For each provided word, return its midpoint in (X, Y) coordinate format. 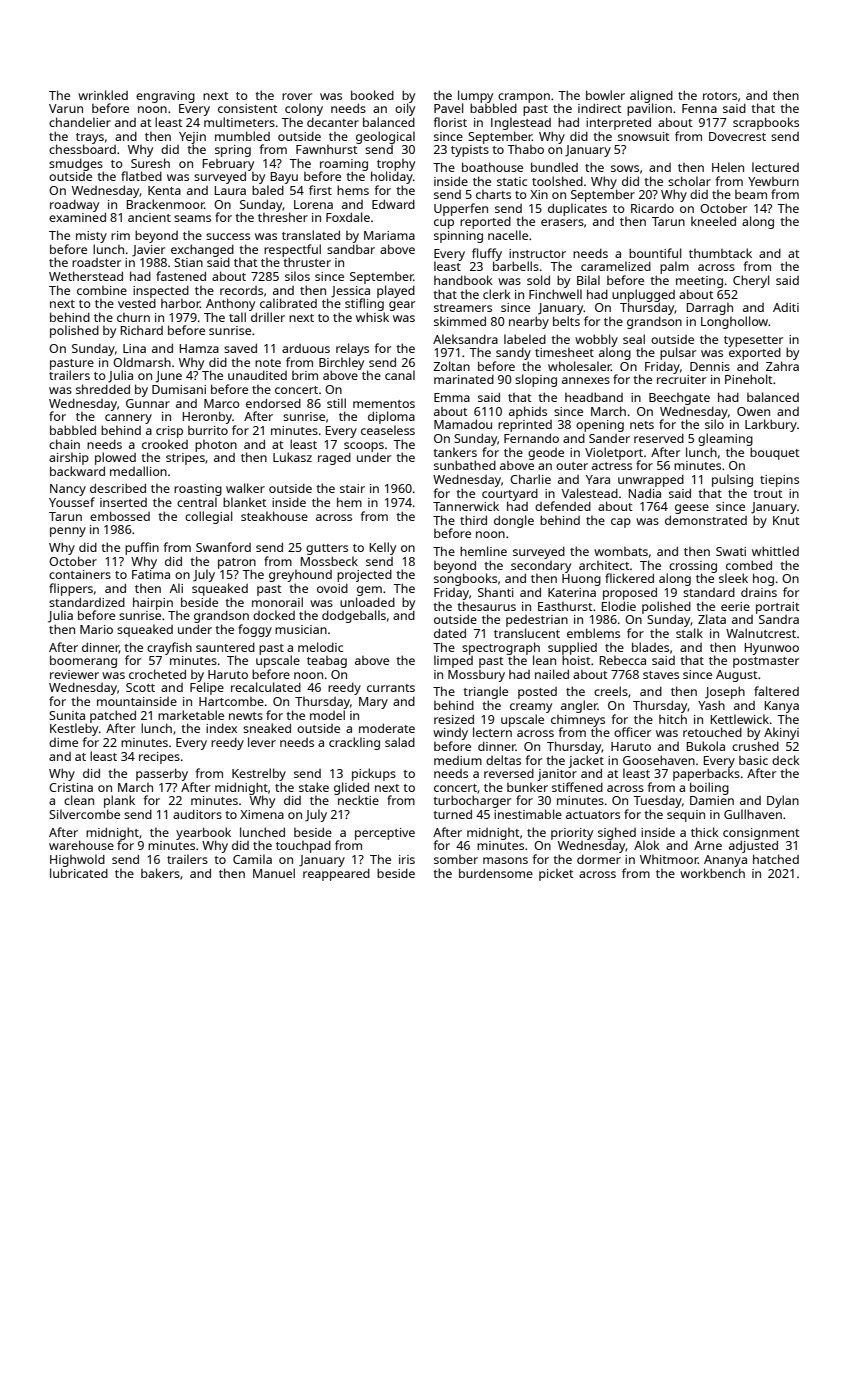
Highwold (77, 860)
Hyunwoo (772, 649)
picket (556, 874)
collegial (209, 517)
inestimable (528, 814)
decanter (333, 122)
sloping (536, 380)
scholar (689, 181)
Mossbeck (329, 561)
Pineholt (749, 379)
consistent (248, 108)
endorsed (273, 403)
